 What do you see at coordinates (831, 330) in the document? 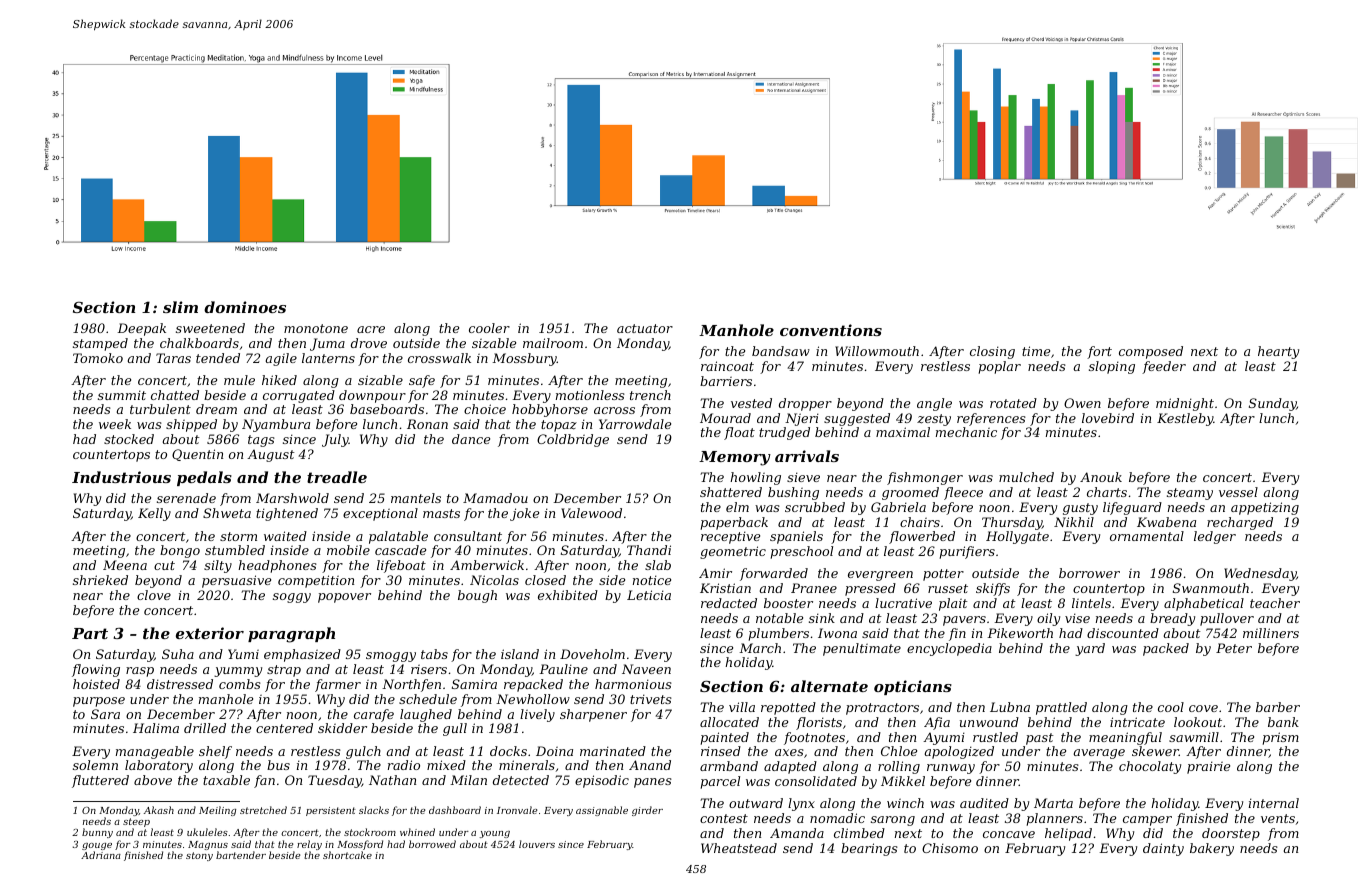
I see `conventions` at bounding box center [831, 330].
